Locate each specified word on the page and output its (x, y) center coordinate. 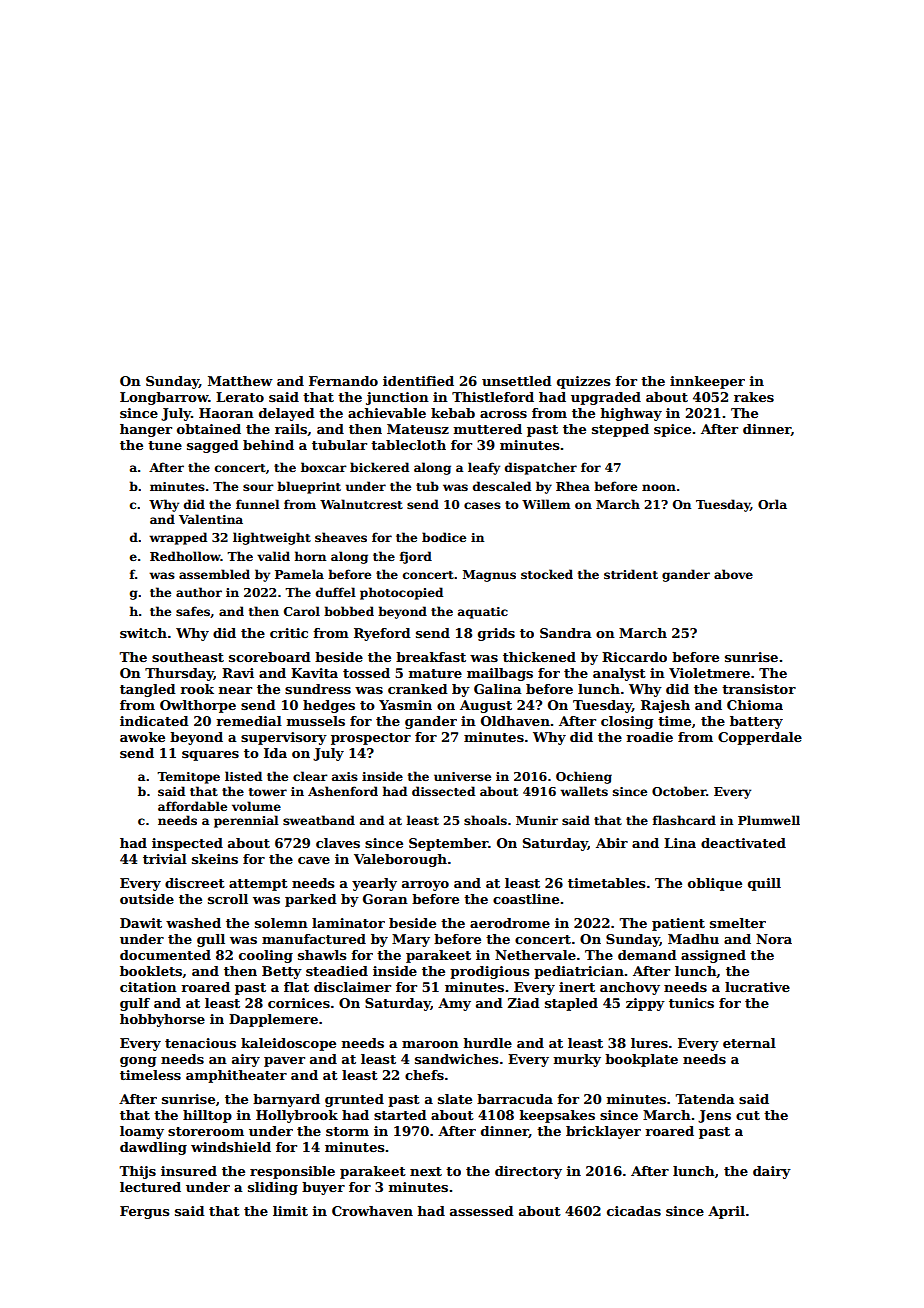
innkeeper (707, 382)
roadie (649, 737)
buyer (323, 1188)
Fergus (144, 1212)
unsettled (517, 381)
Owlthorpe (198, 706)
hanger (146, 430)
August (486, 706)
